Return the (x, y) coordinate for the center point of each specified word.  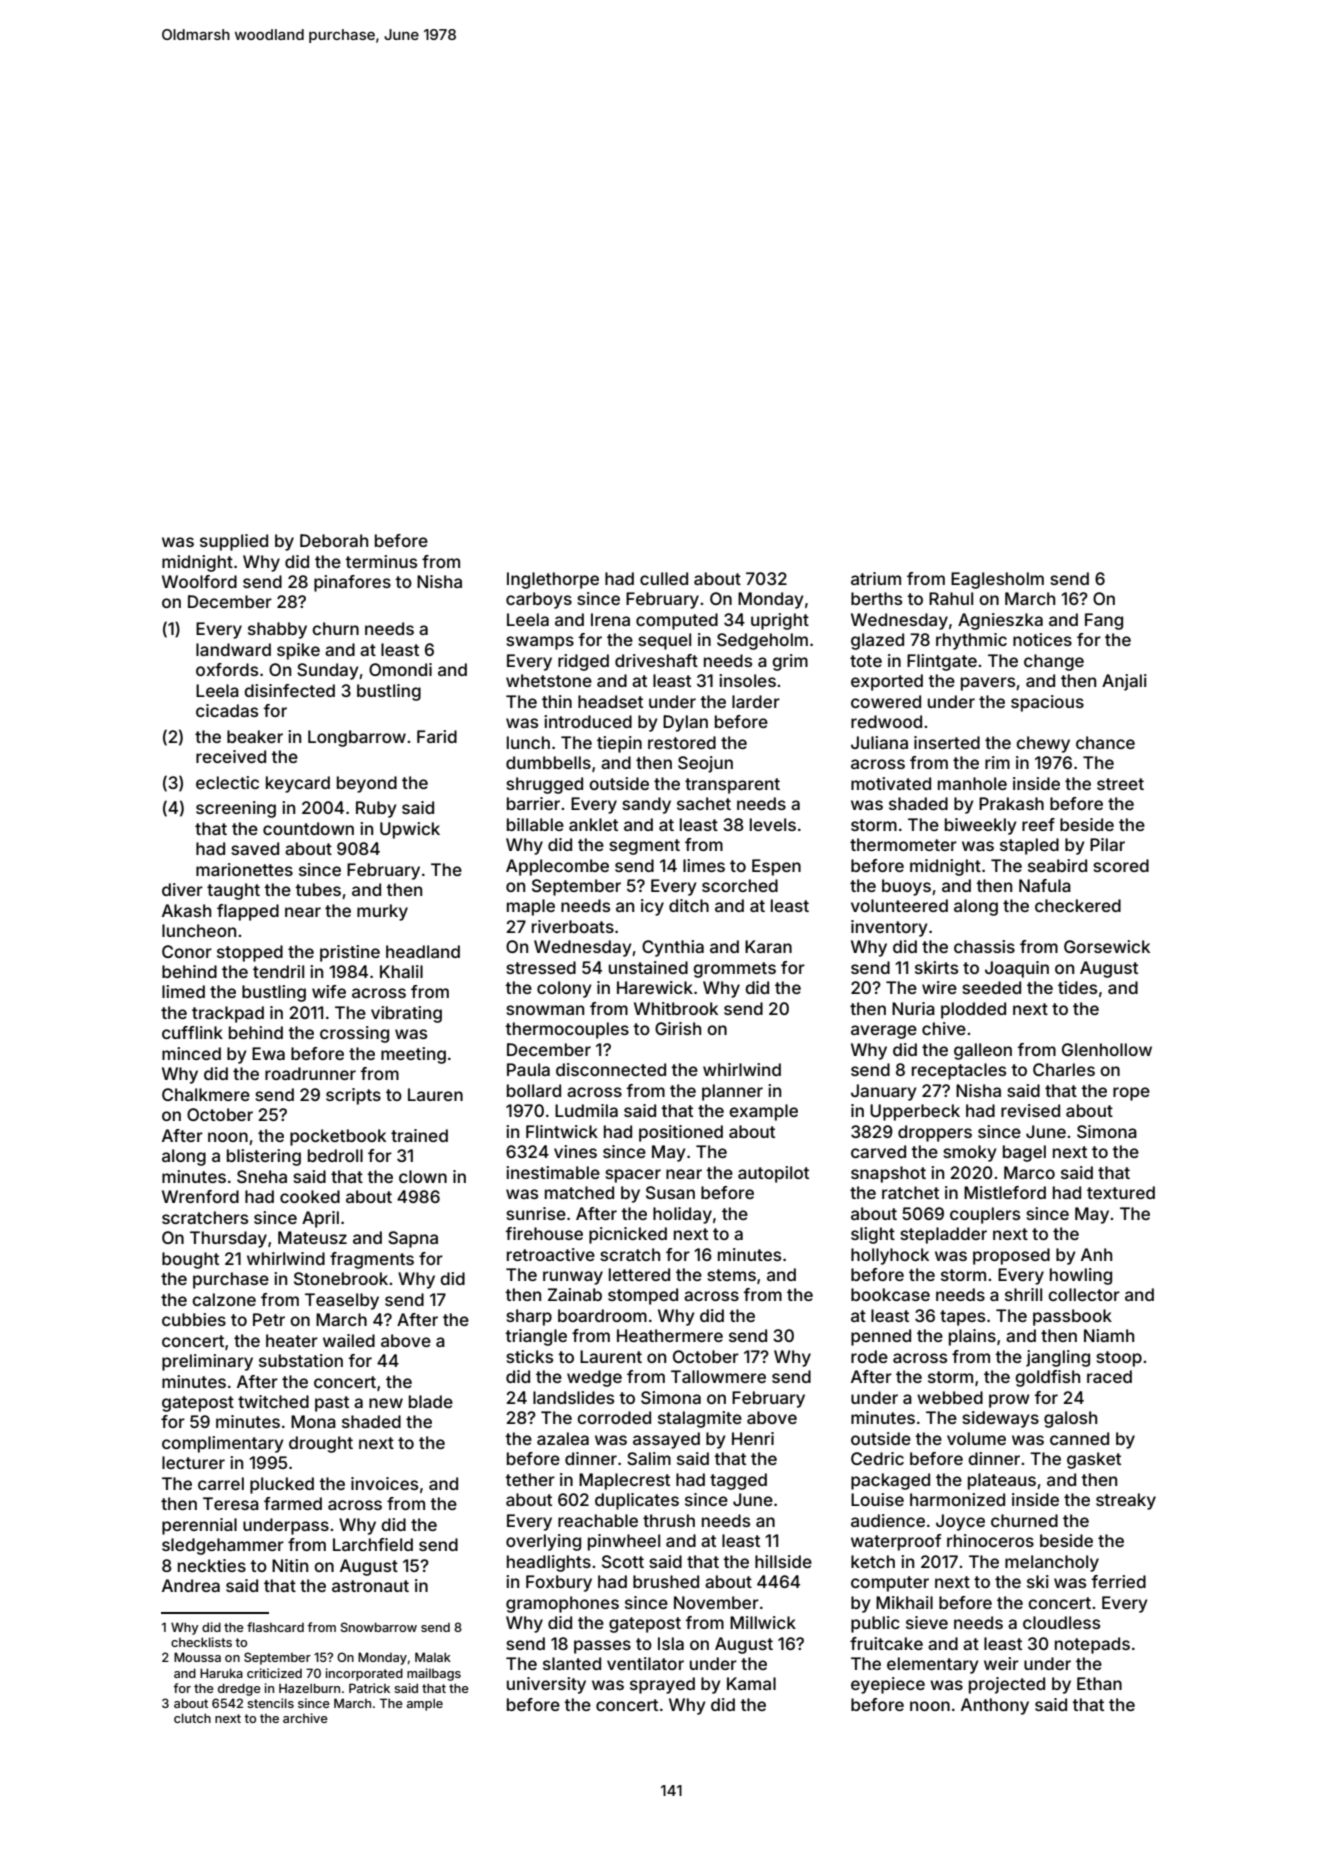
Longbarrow (357, 738)
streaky (1126, 1501)
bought (190, 1260)
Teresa (231, 1503)
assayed (666, 1440)
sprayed (662, 1685)
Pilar (1107, 844)
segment (644, 847)
